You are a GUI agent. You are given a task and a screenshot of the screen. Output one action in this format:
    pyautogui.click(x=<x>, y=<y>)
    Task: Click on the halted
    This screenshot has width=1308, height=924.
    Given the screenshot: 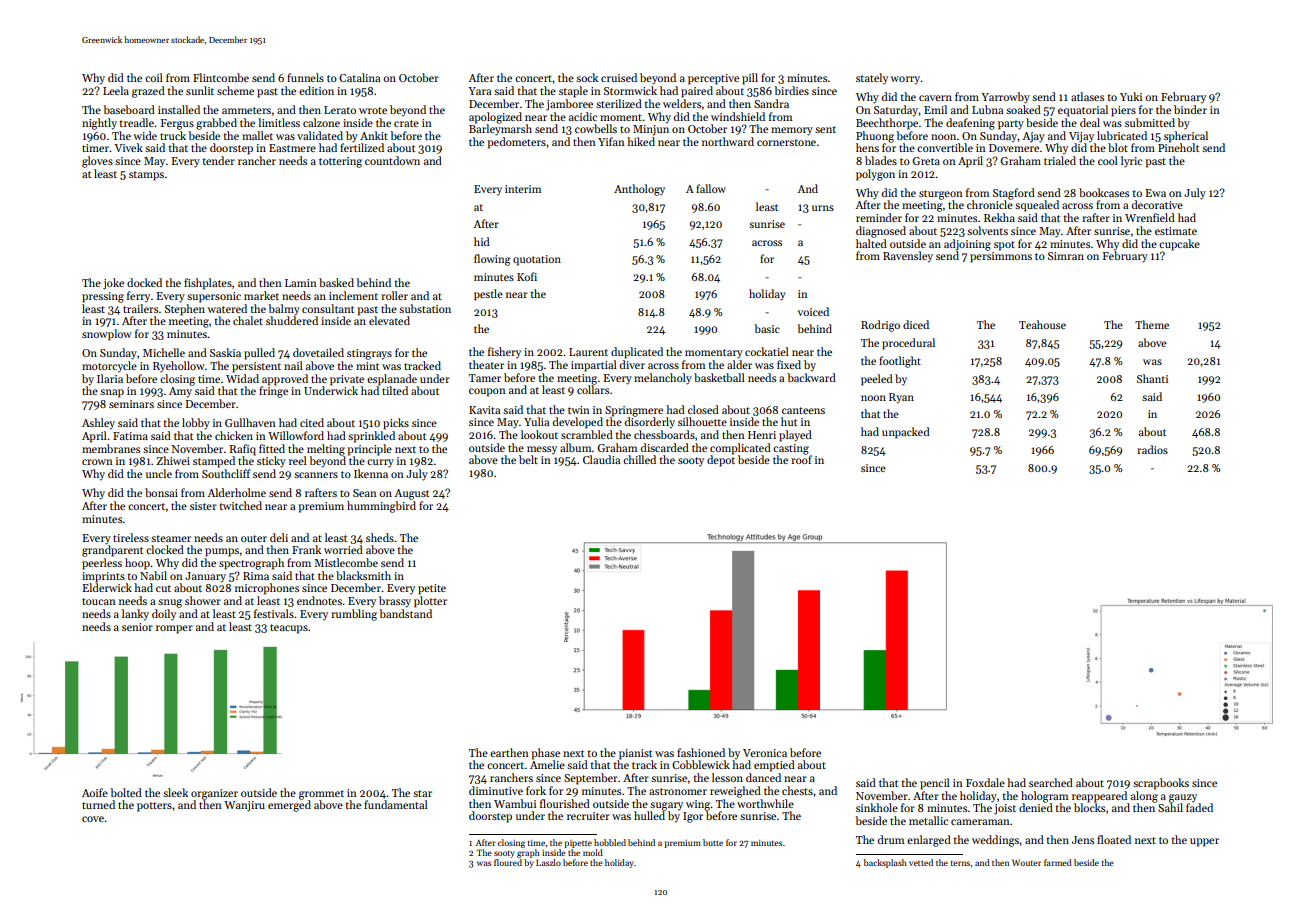 What is the action you would take?
    pyautogui.click(x=871, y=243)
